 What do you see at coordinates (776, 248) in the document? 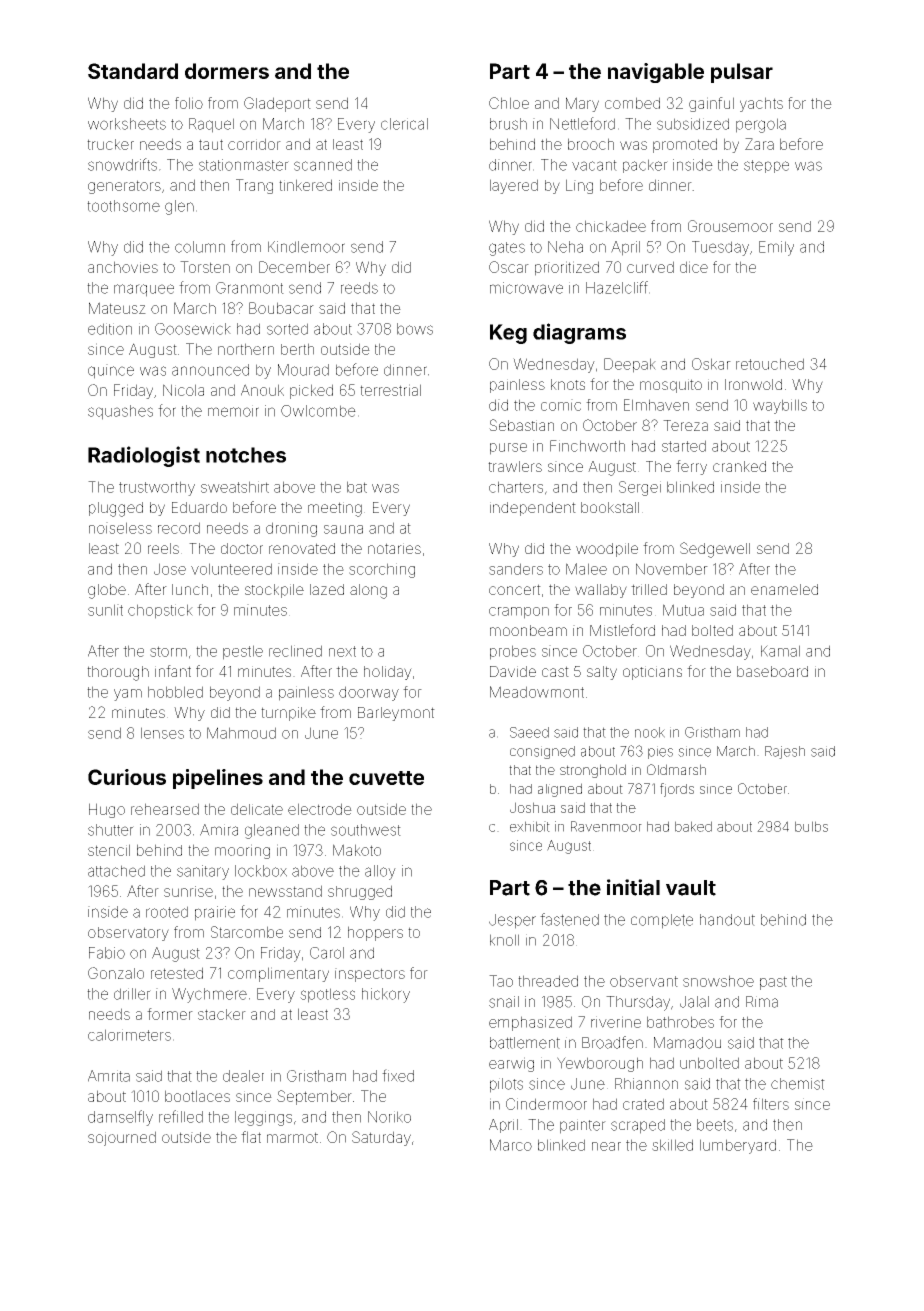
I see `Emily` at bounding box center [776, 248].
